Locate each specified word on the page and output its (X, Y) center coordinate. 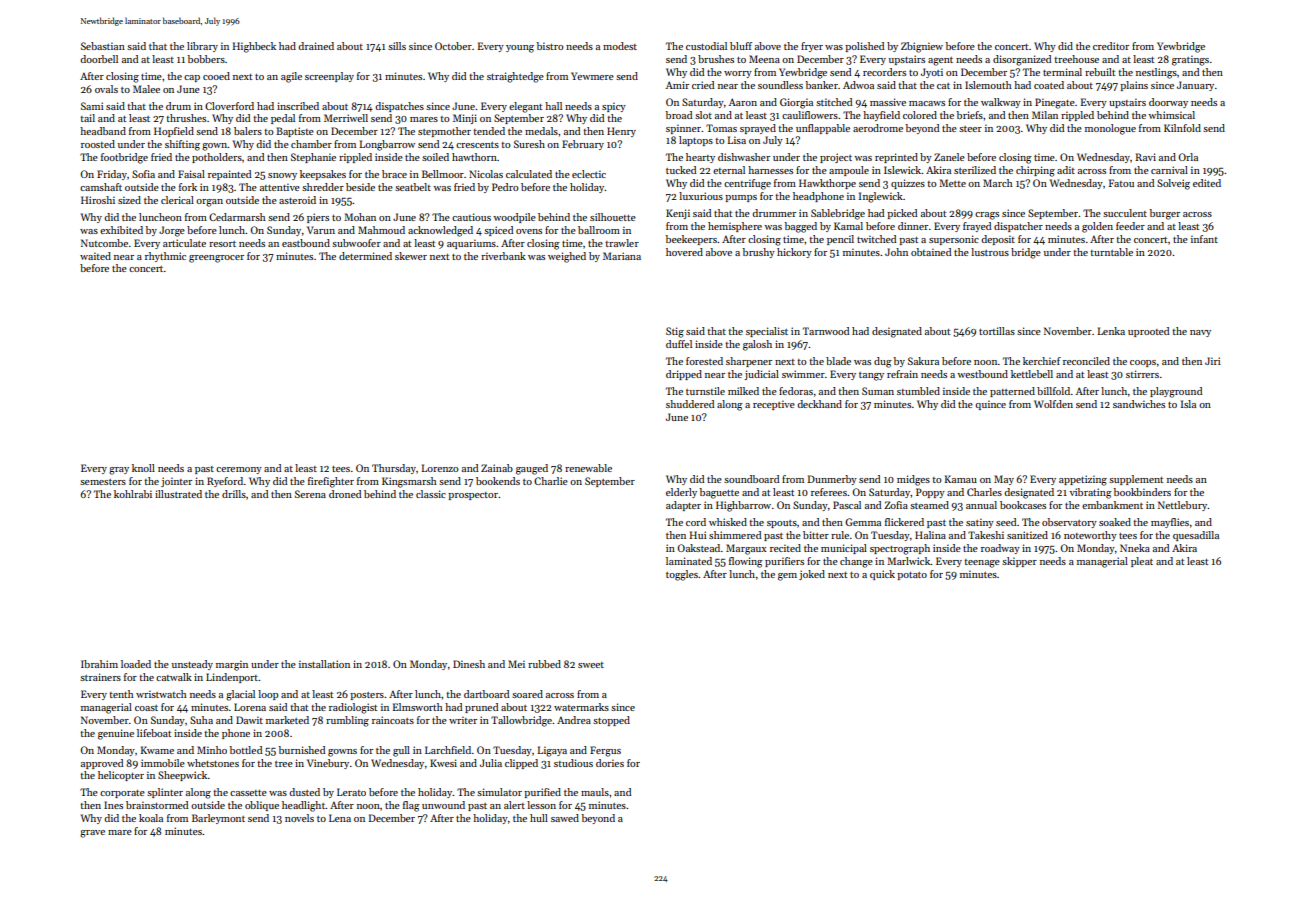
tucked (681, 170)
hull (539, 818)
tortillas (997, 331)
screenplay (329, 77)
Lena (340, 818)
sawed (565, 818)
